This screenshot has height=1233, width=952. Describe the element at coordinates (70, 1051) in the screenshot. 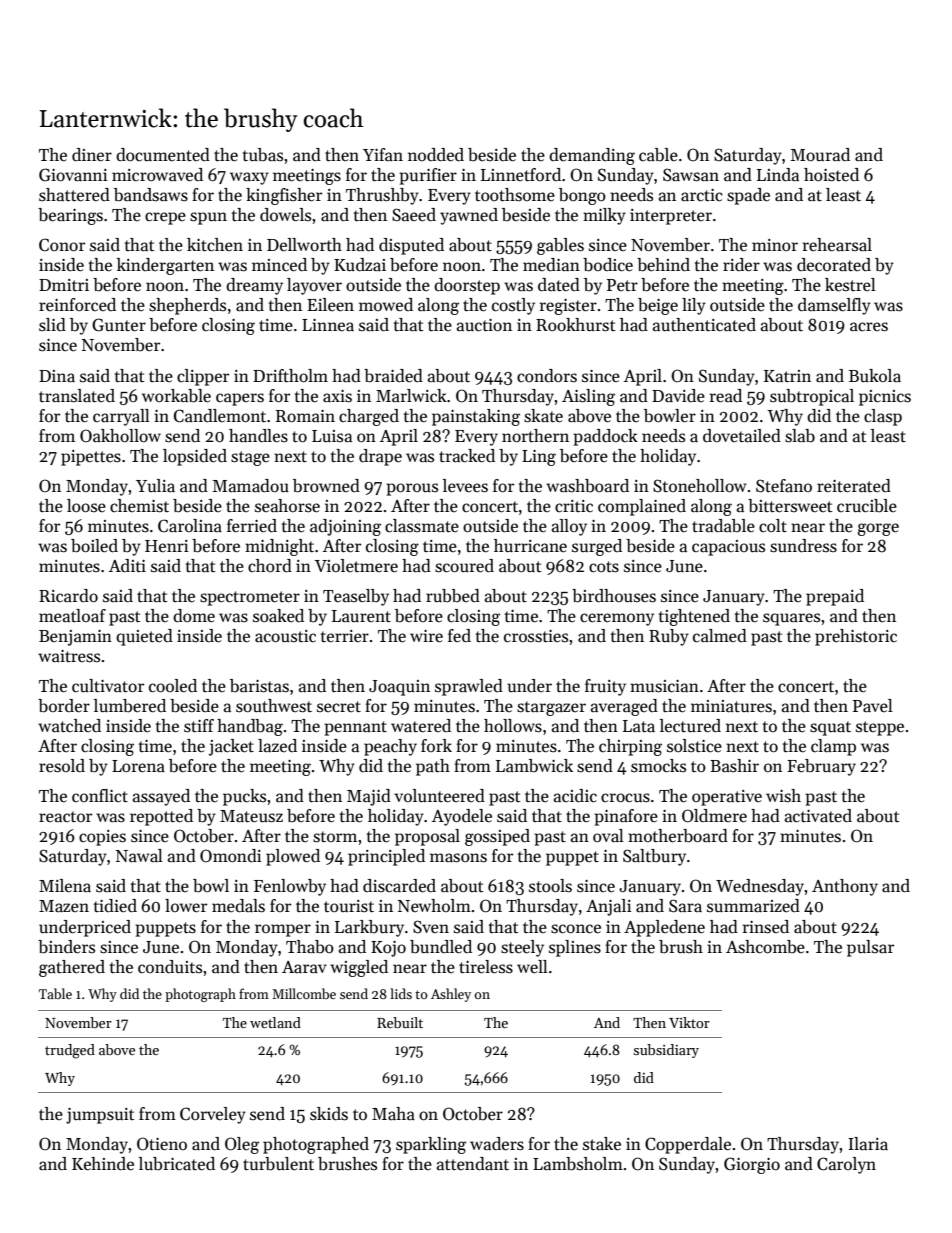

I see `trudged` at that location.
